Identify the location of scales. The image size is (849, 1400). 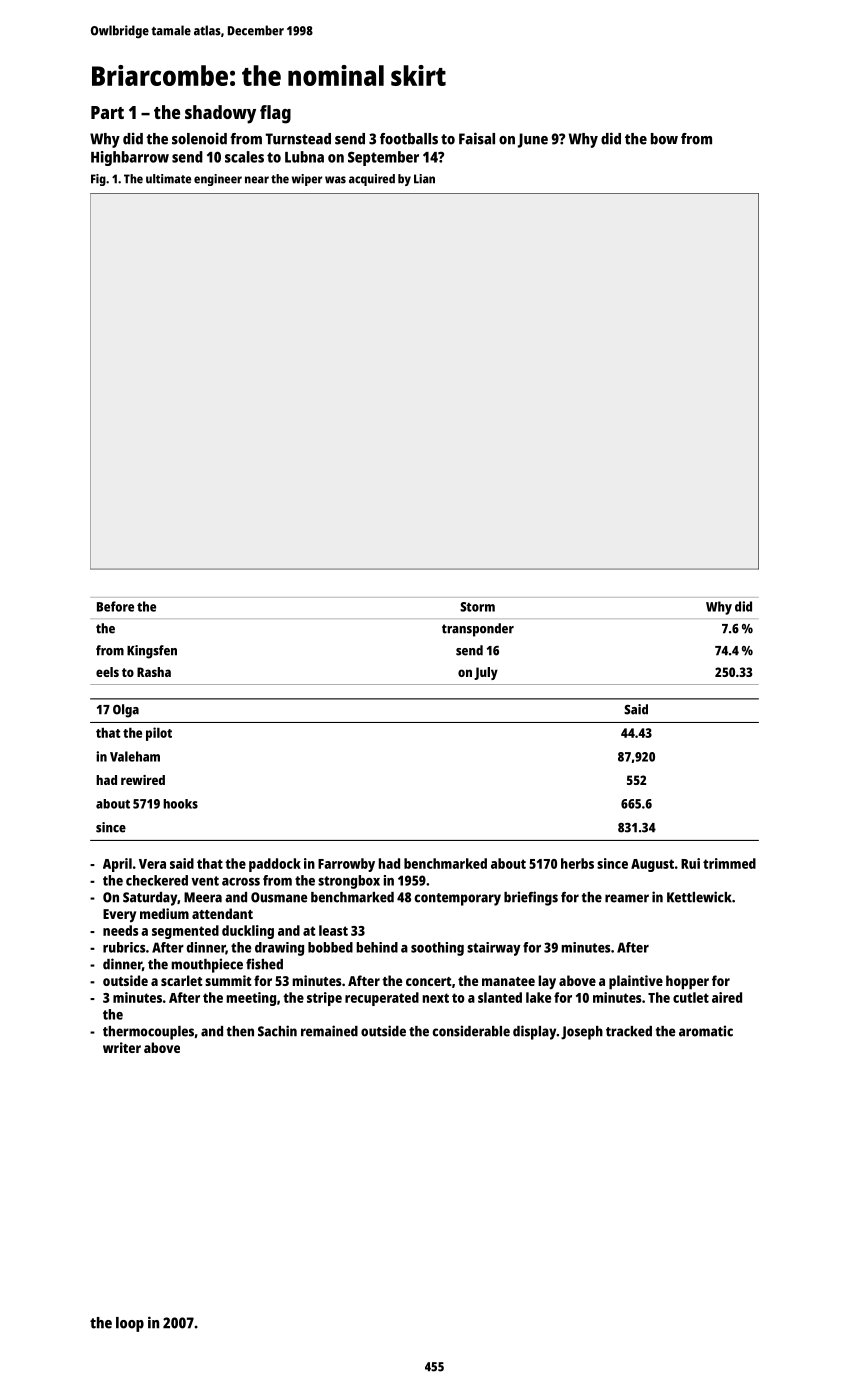
(244, 157).
